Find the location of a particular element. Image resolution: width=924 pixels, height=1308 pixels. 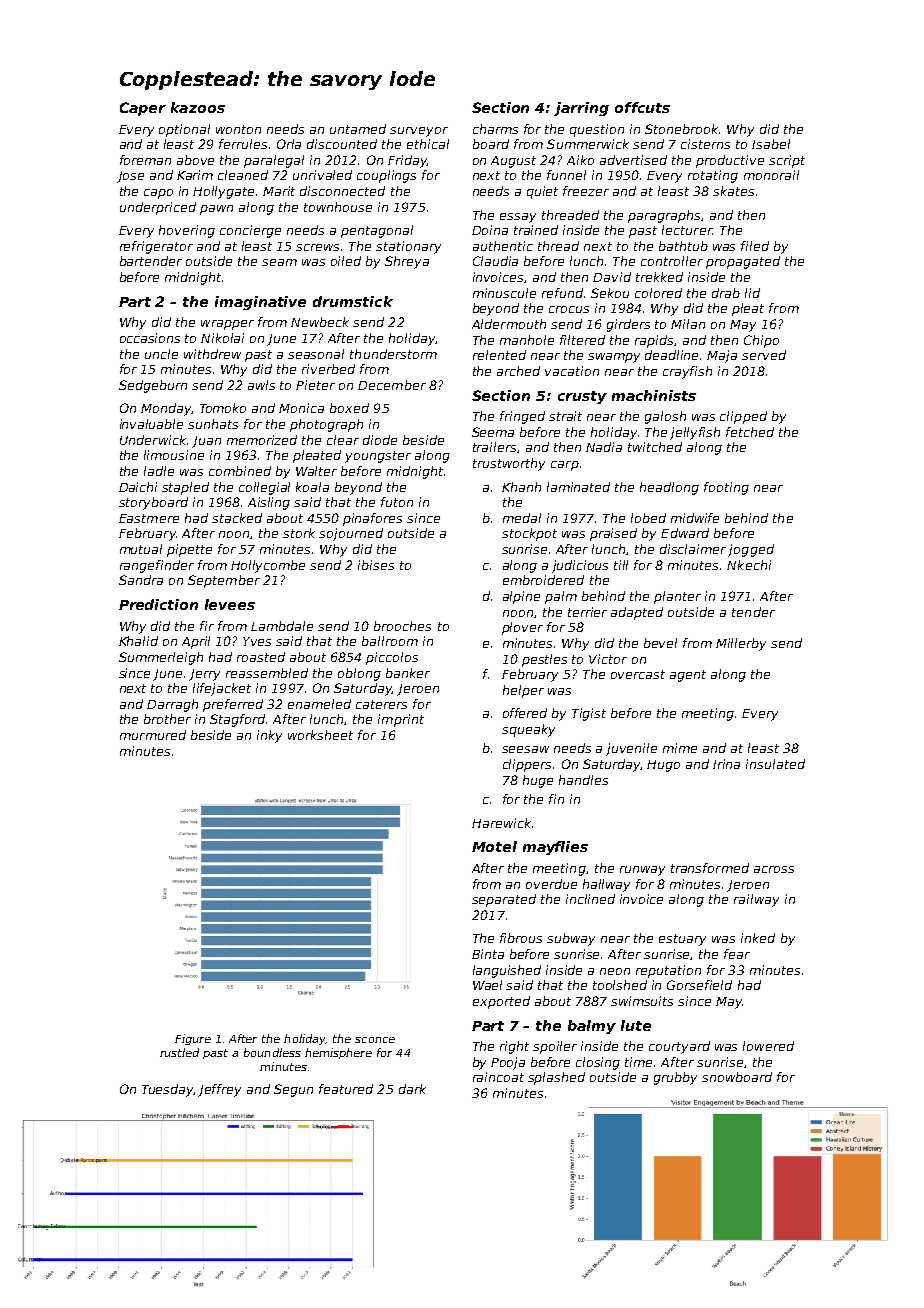

Millerby is located at coordinates (741, 644).
